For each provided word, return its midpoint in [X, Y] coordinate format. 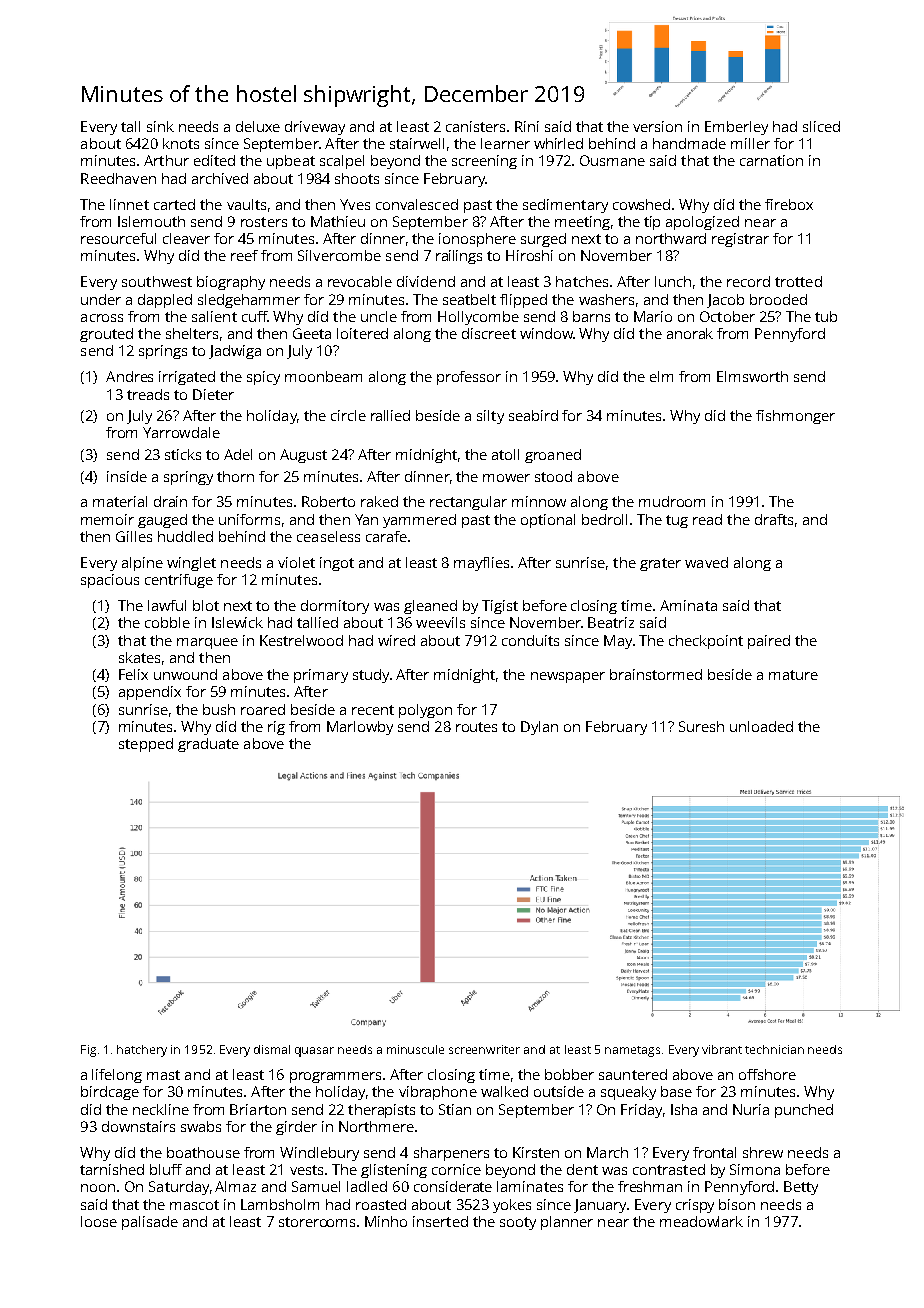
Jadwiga [235, 352]
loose [99, 1221]
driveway [315, 128]
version [657, 126]
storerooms [317, 1222]
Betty [801, 1188]
